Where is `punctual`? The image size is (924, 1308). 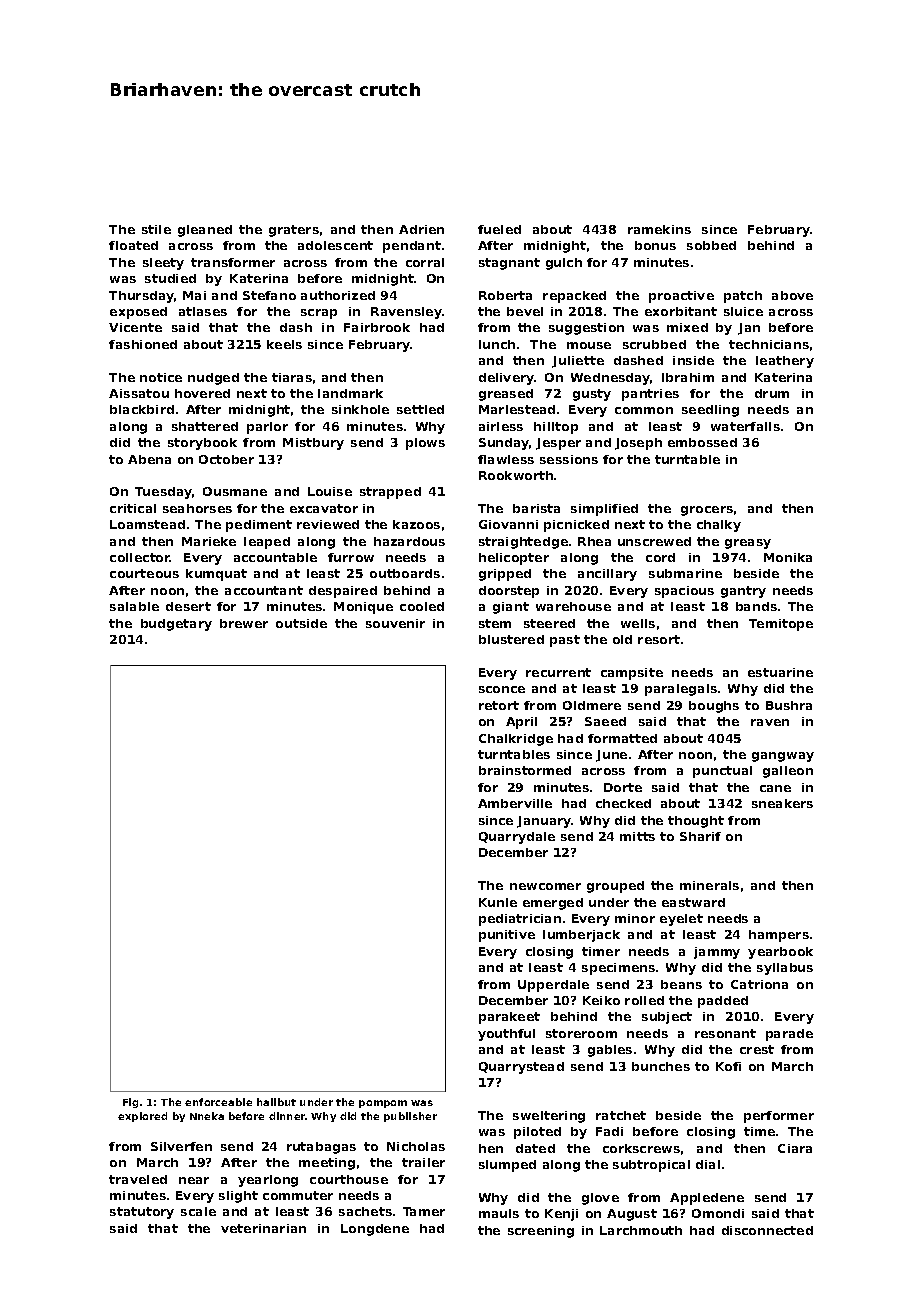
punctual is located at coordinates (722, 772).
